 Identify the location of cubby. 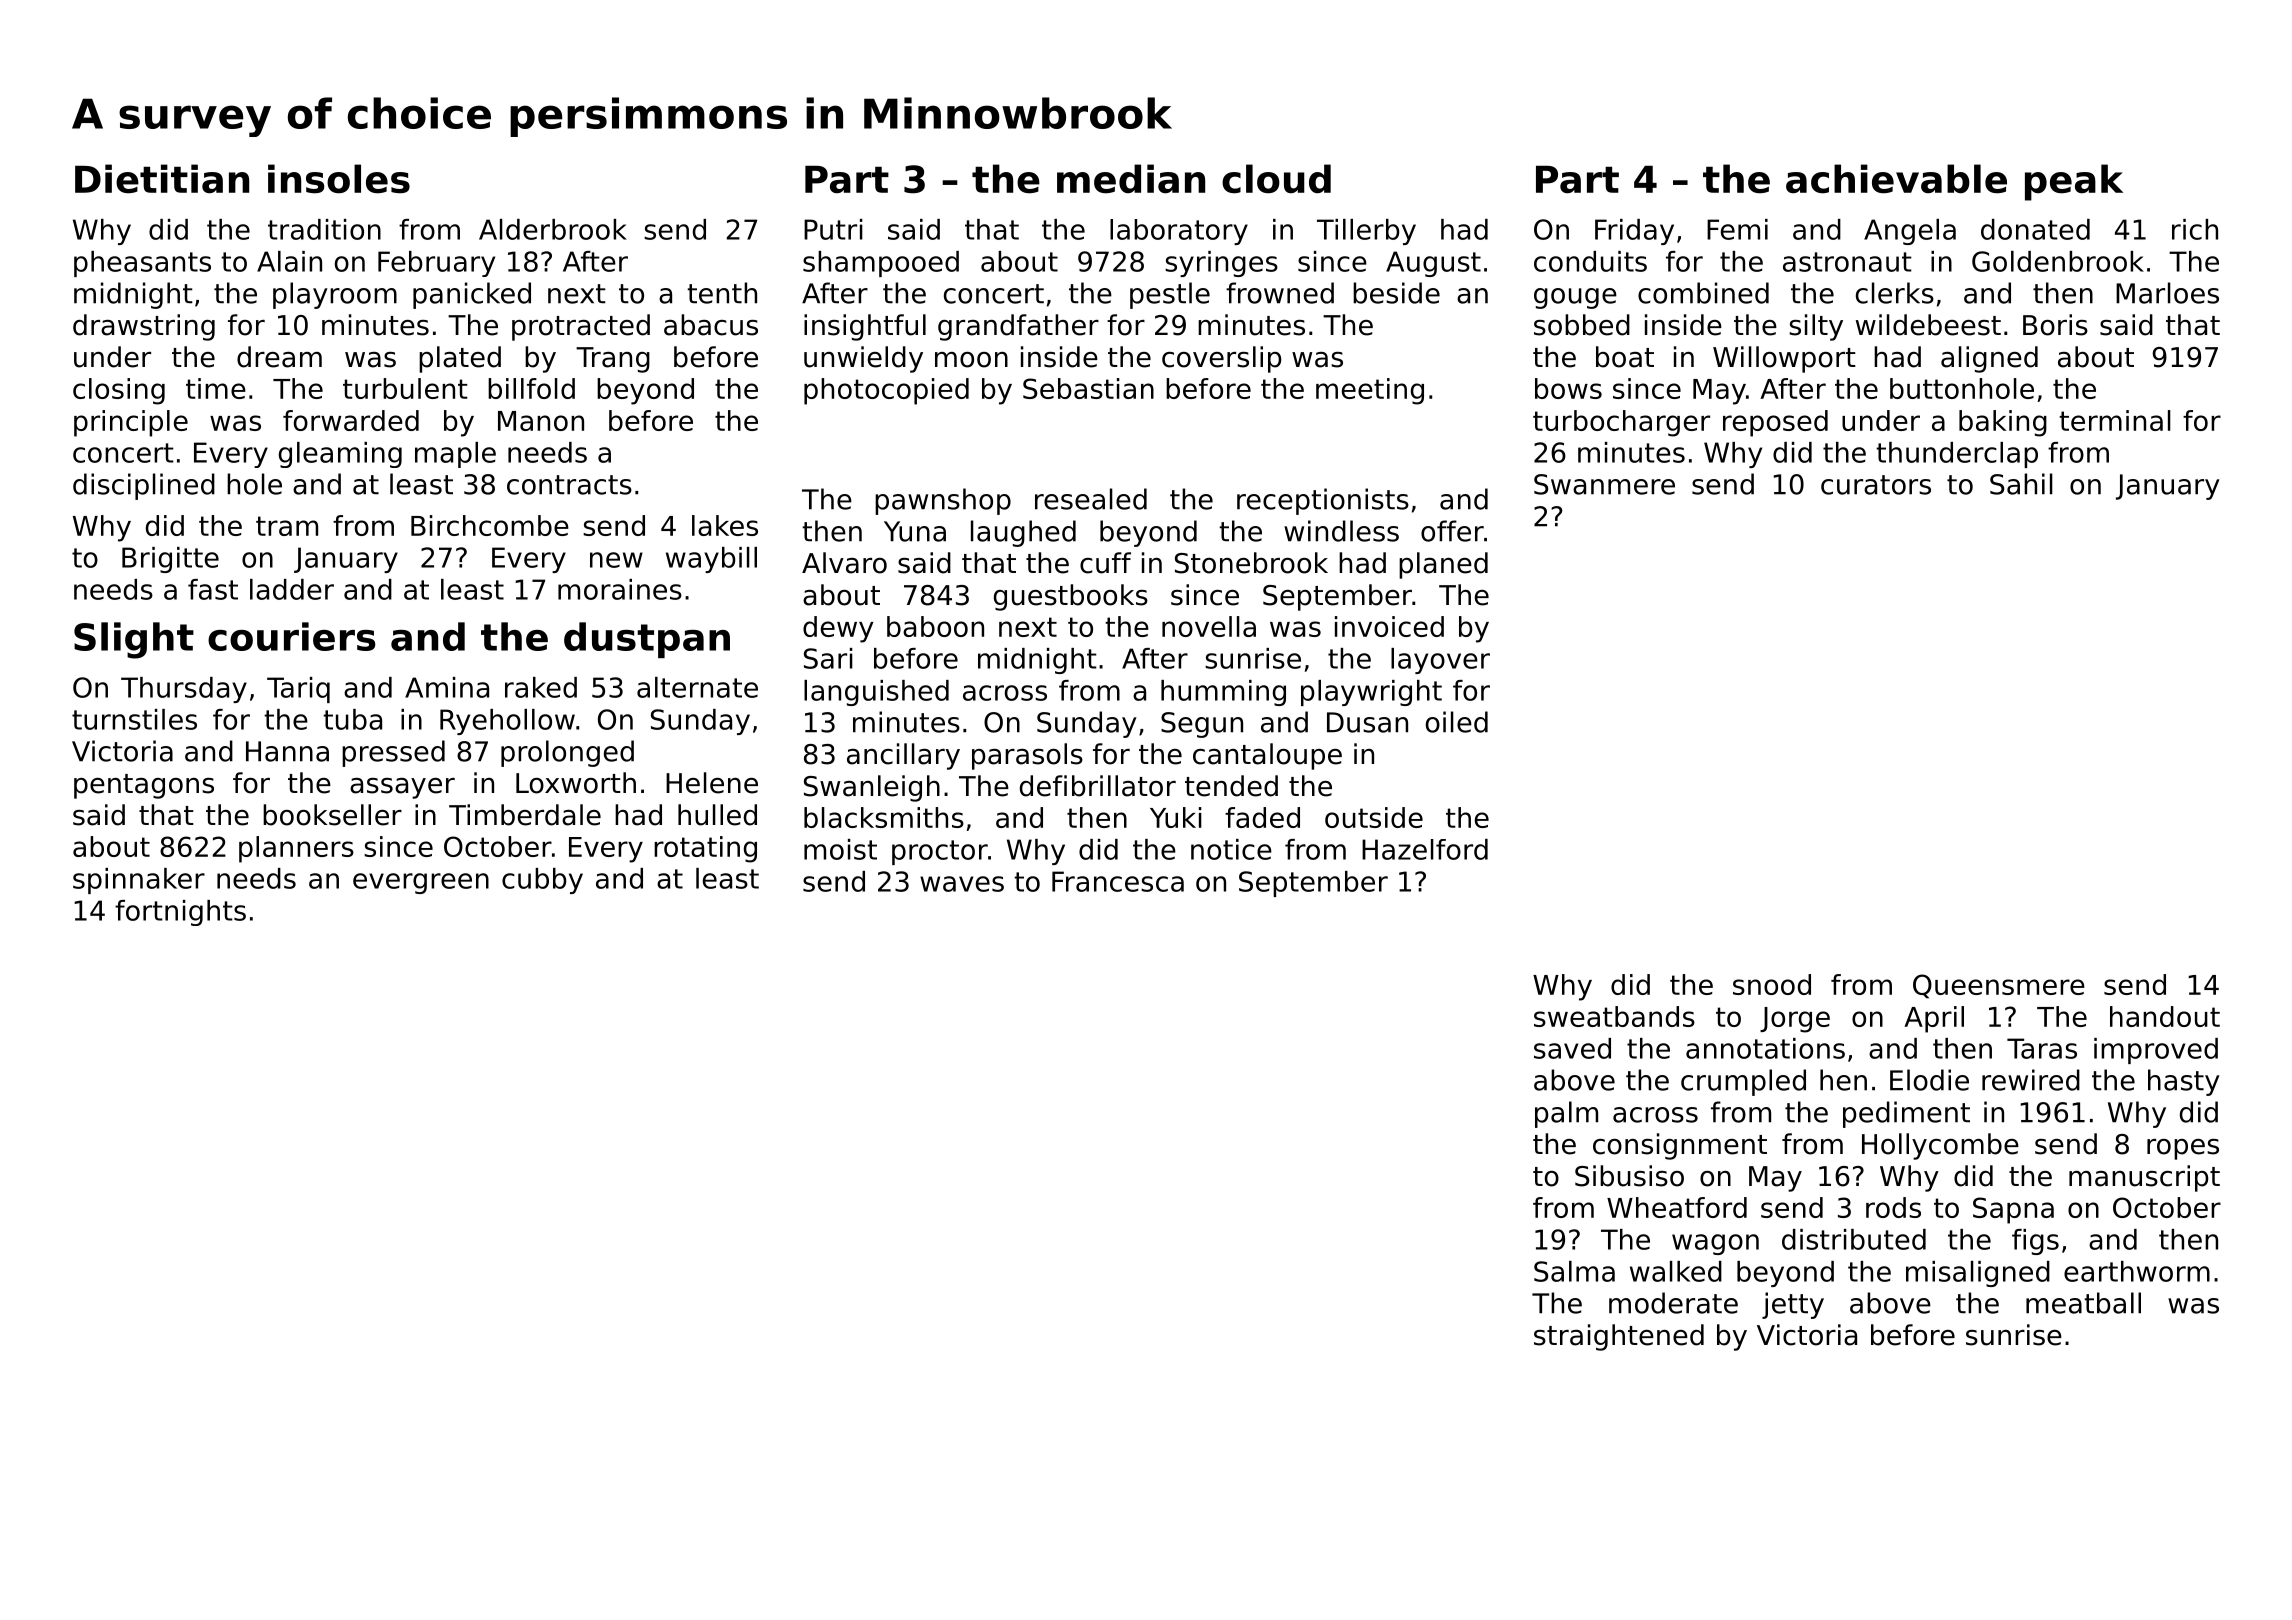
(542, 881).
